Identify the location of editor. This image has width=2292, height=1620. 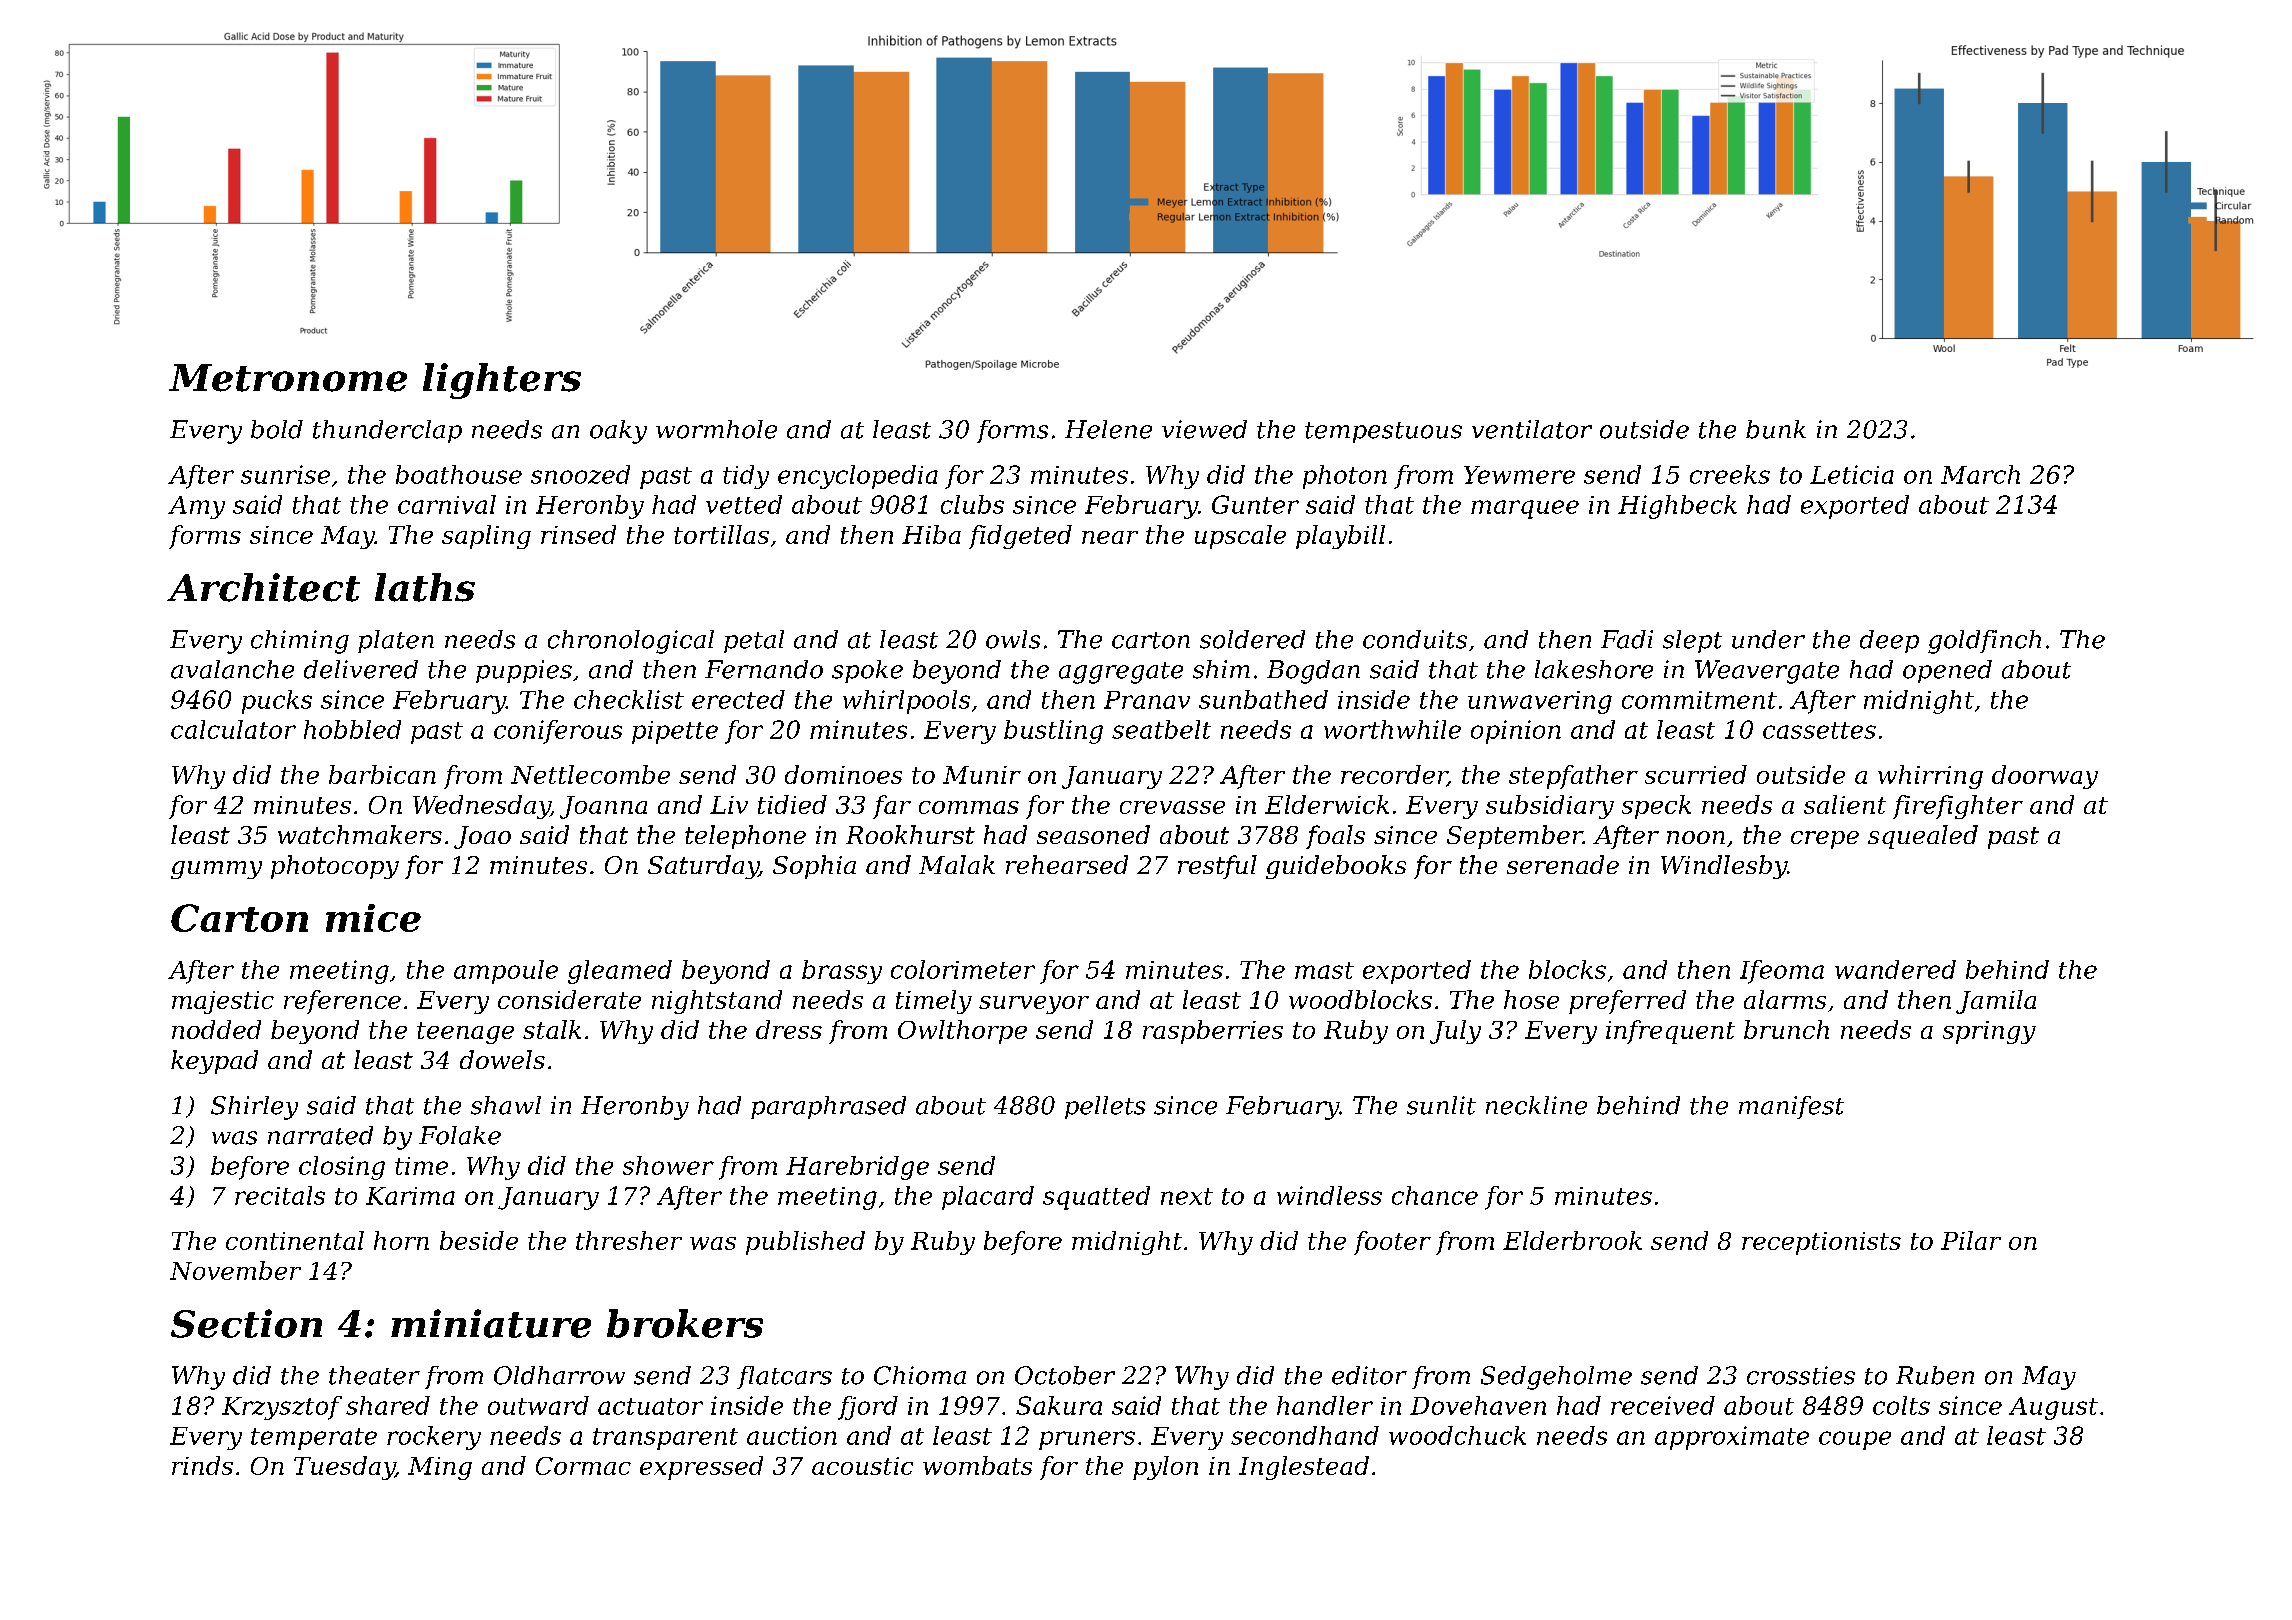
(1369, 1375).
